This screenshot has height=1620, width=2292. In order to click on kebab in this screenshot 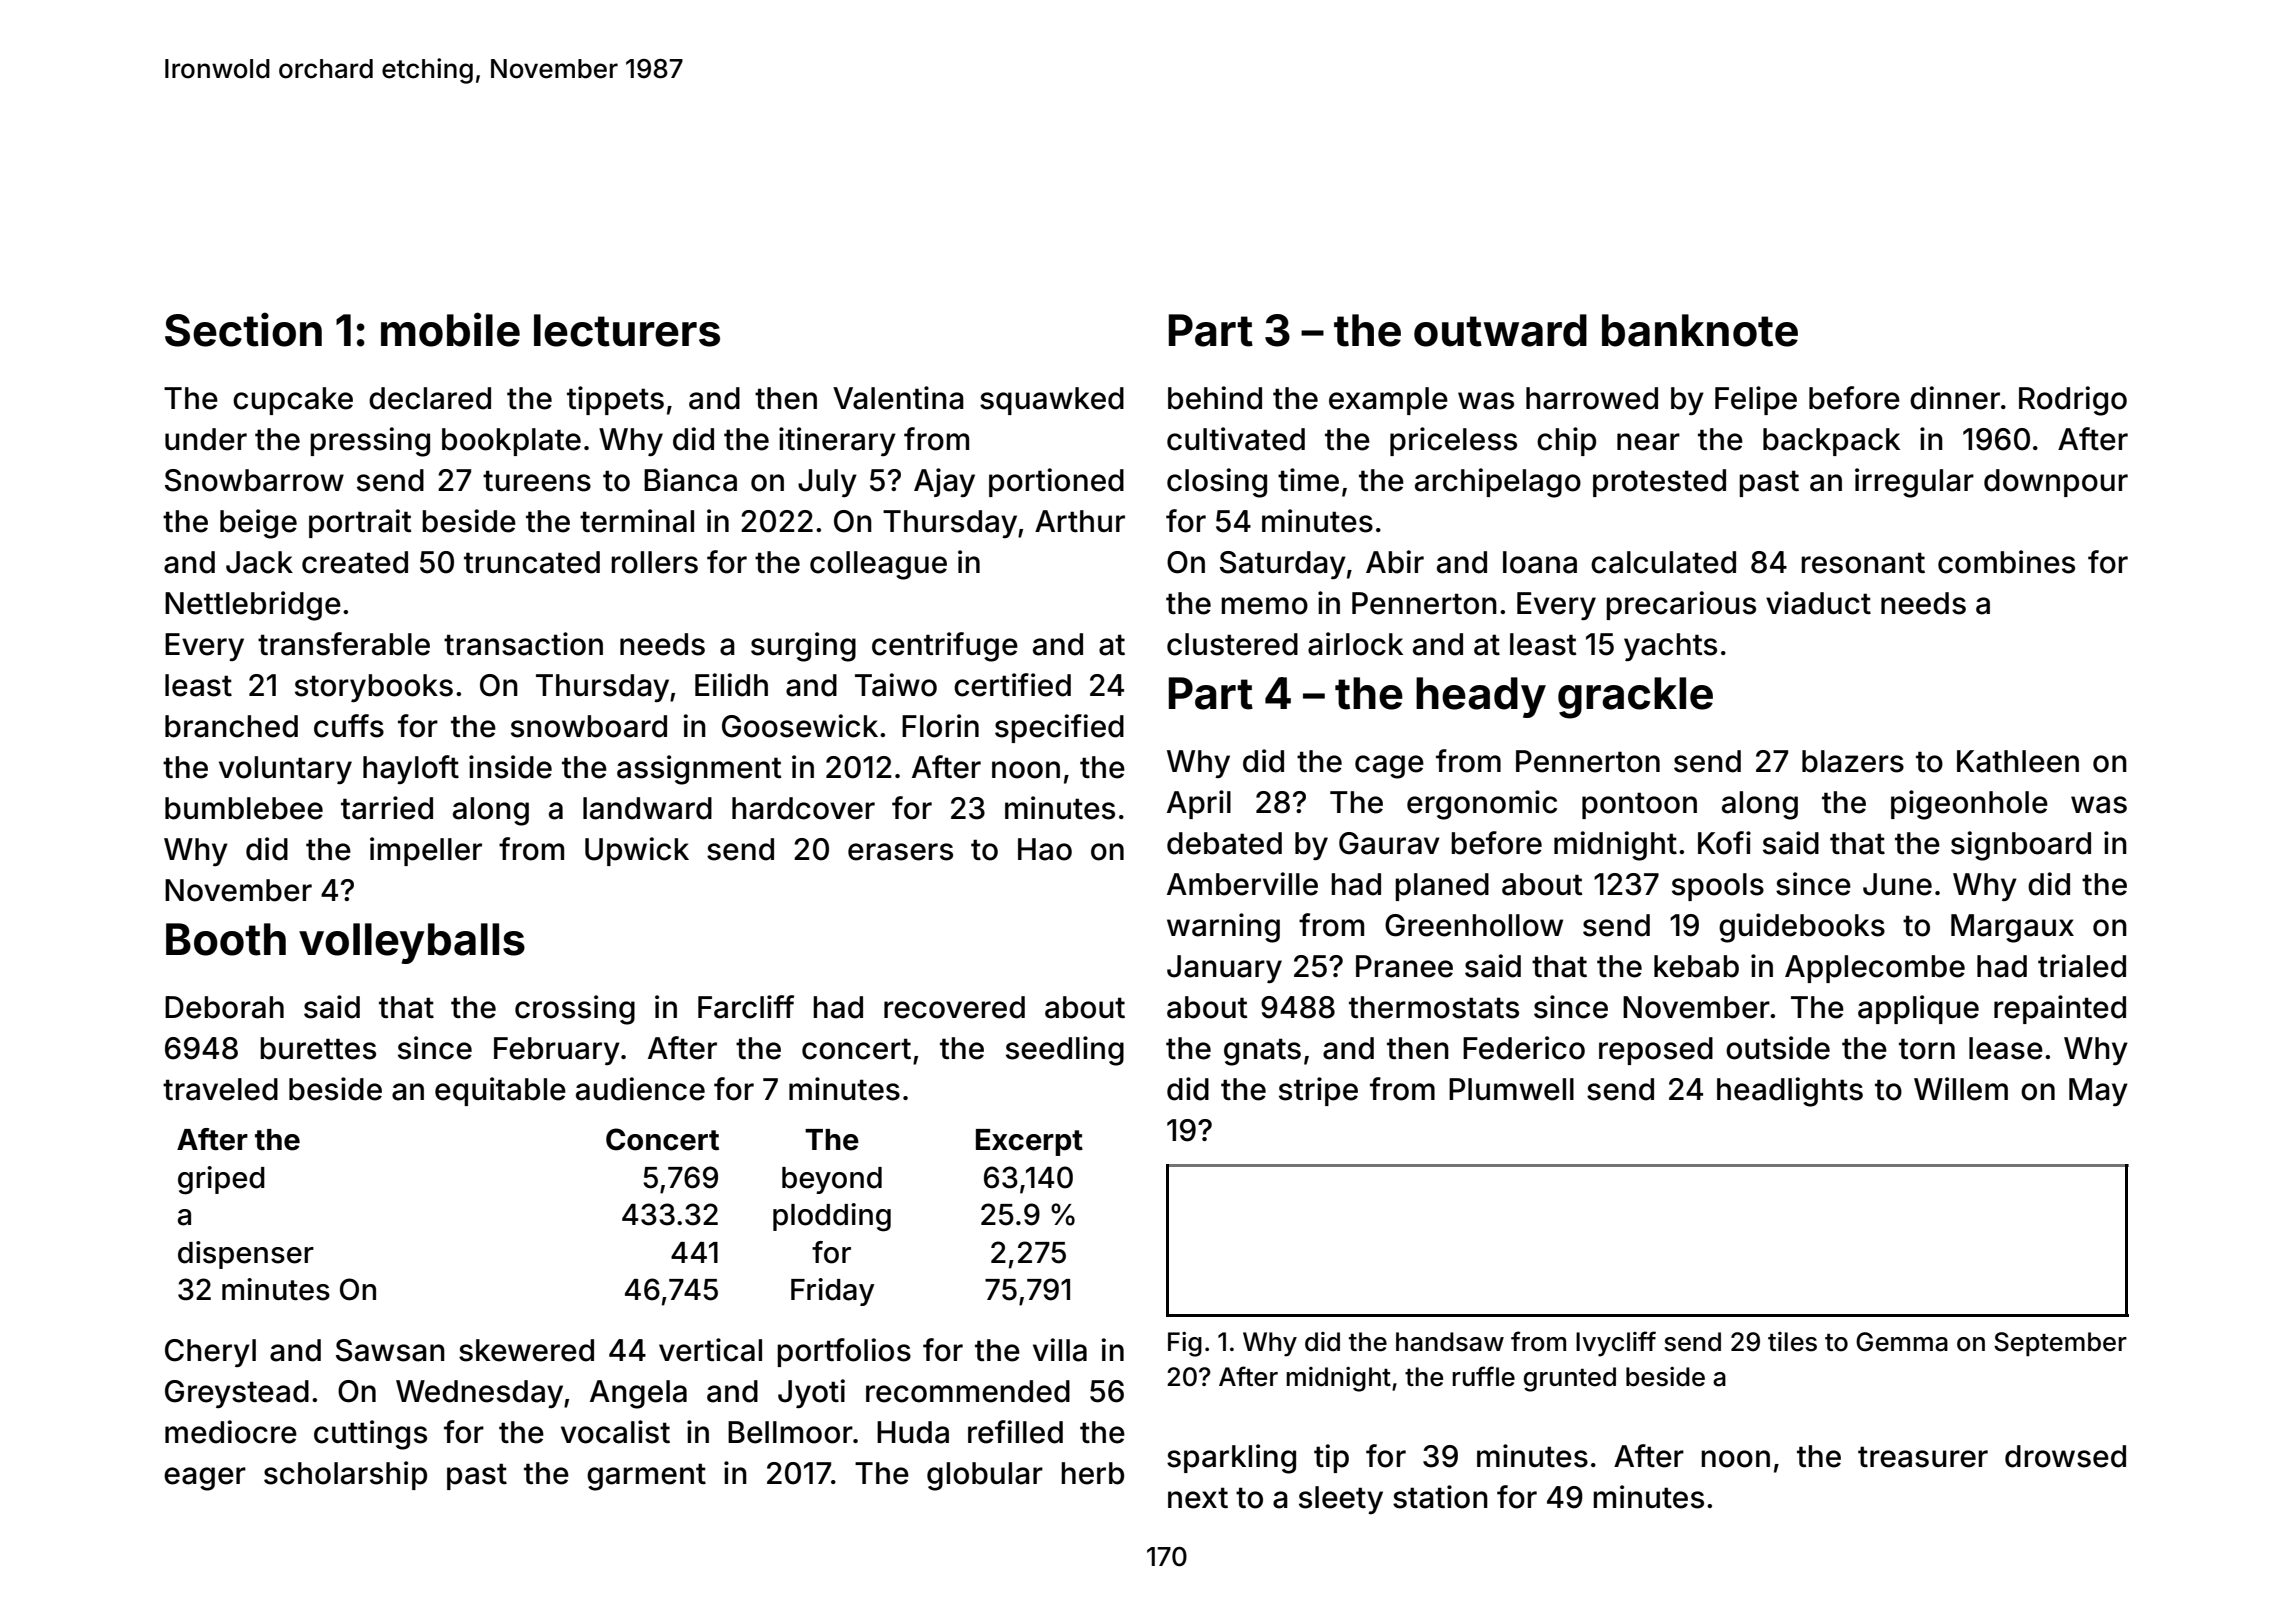, I will do `click(1696, 966)`.
